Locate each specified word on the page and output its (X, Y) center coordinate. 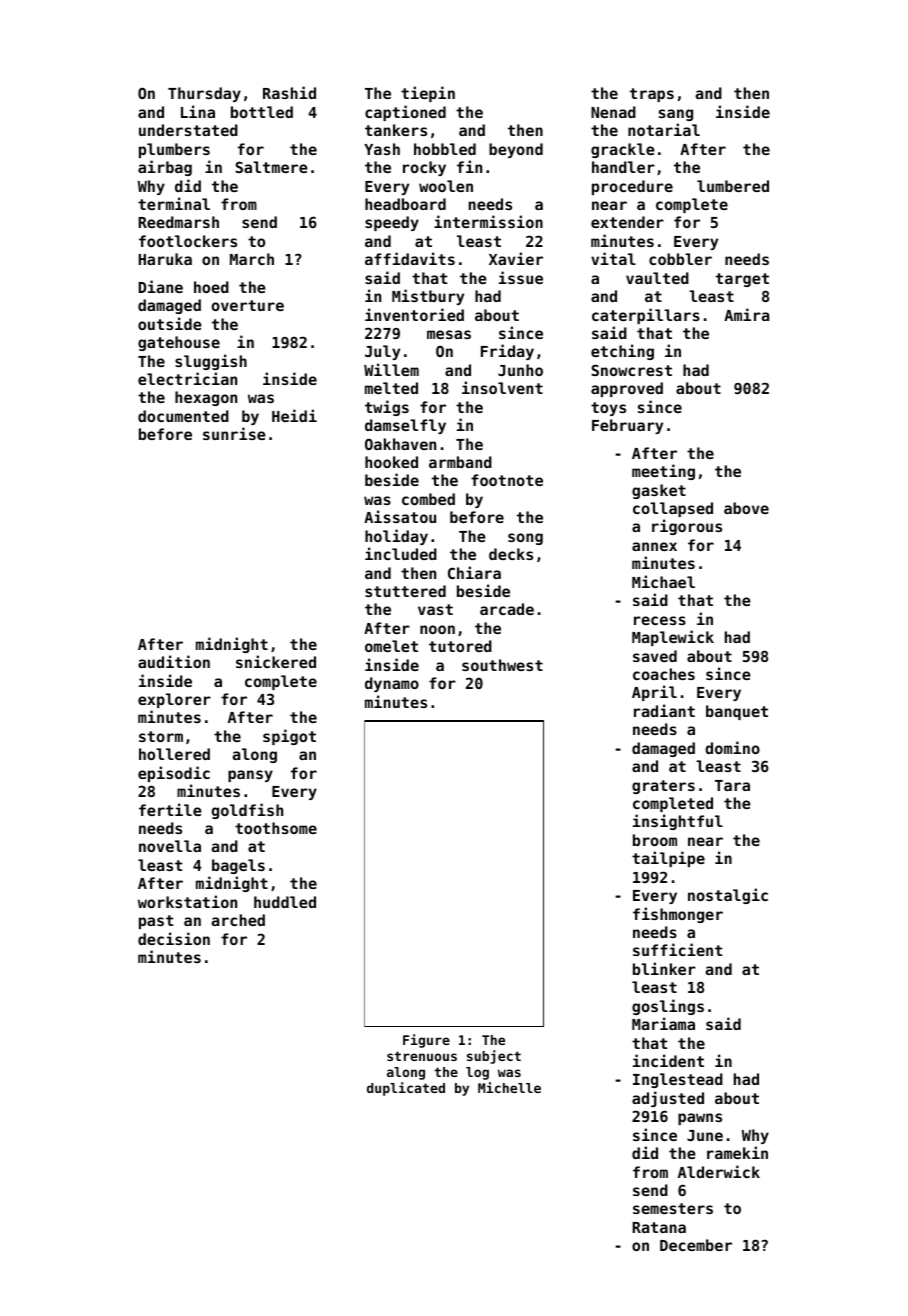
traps (652, 95)
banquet (737, 712)
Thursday (204, 94)
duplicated (406, 1089)
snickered (276, 661)
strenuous (422, 1056)
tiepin (428, 94)
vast (435, 609)
